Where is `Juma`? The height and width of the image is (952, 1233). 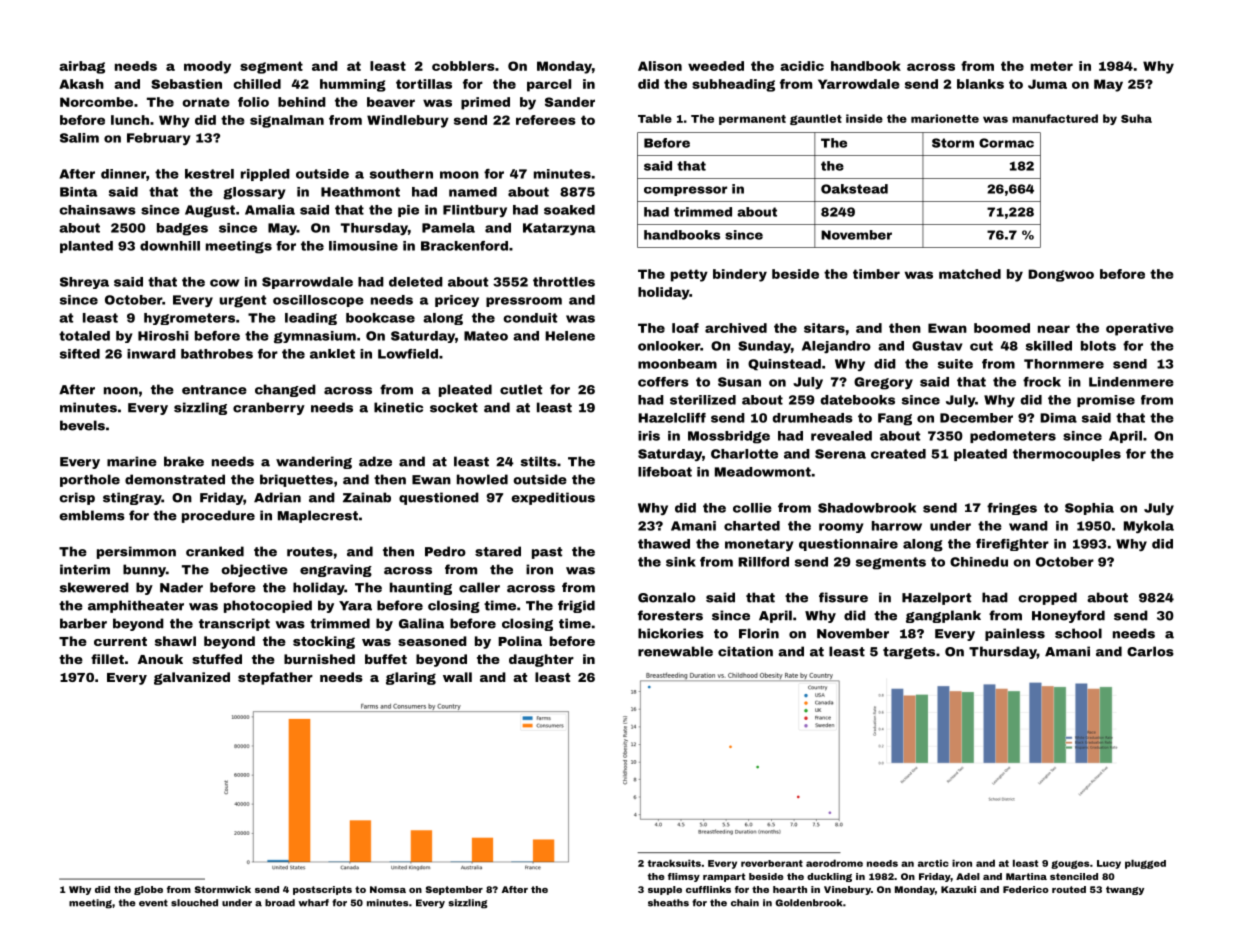 Juma is located at coordinates (1047, 84).
